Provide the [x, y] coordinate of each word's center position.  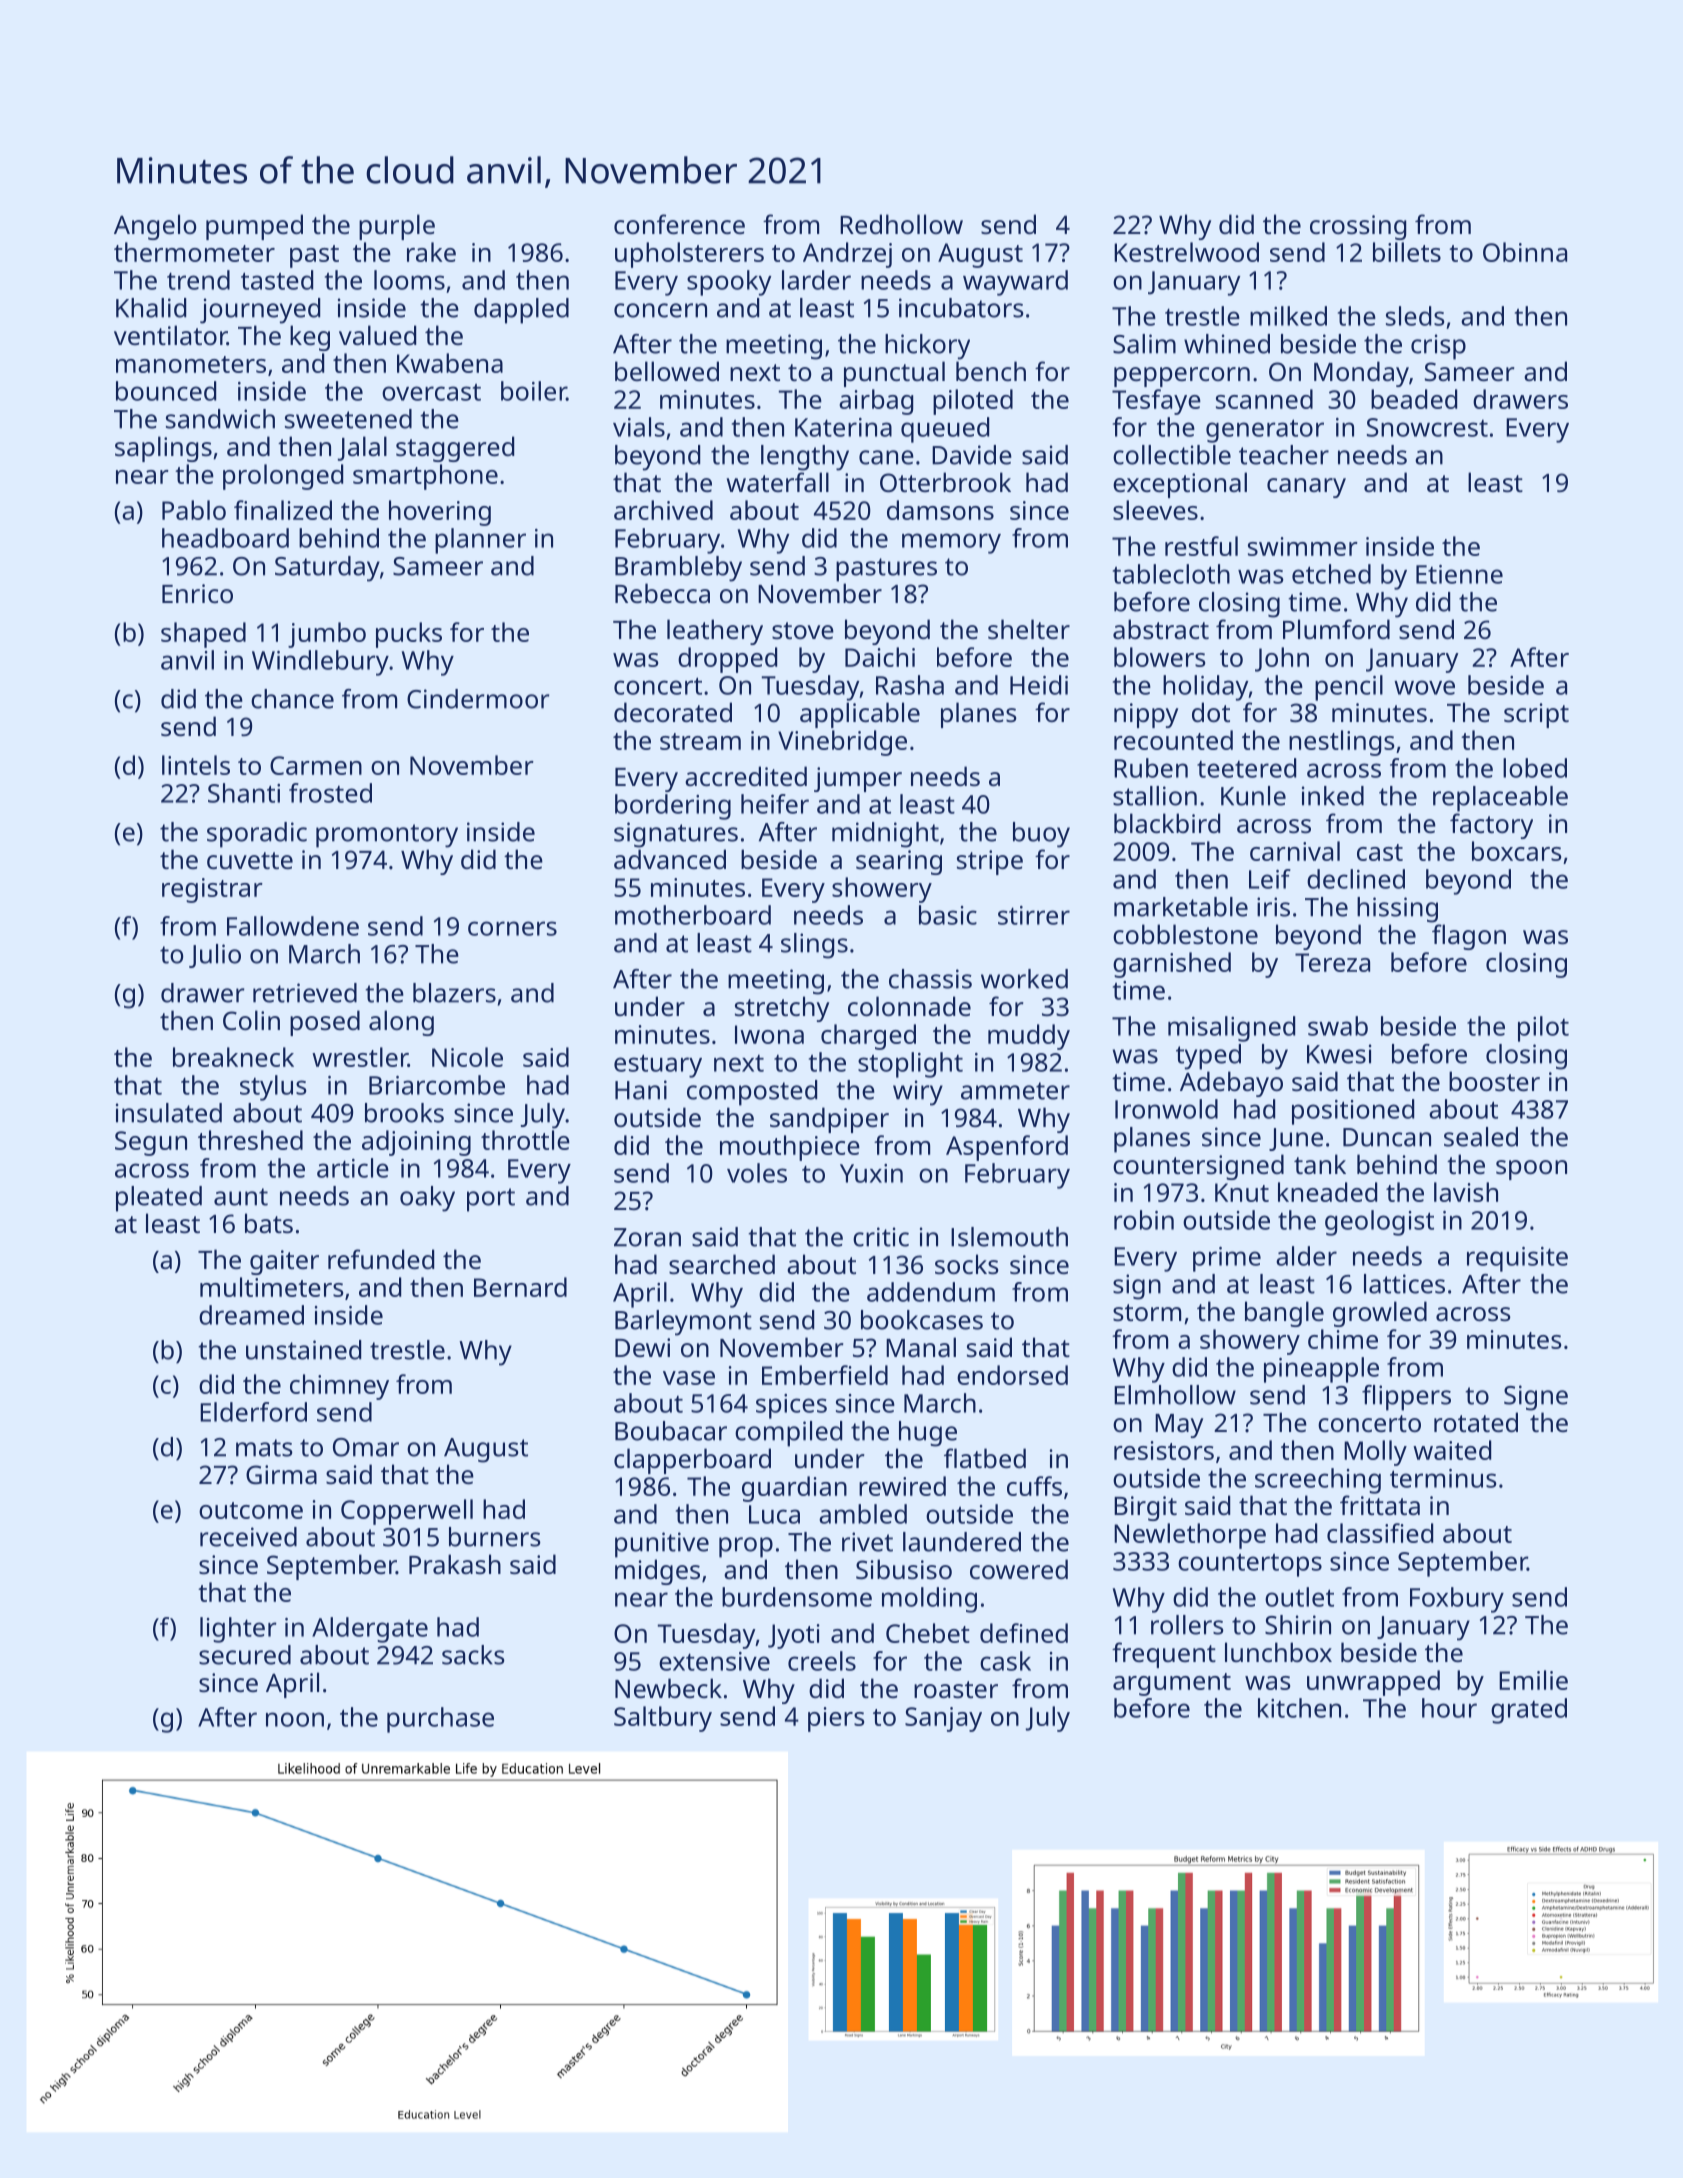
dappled [521, 311]
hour [1449, 1708]
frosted [330, 793]
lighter [238, 1630]
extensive [714, 1661]
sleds [1415, 316]
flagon [1469, 937]
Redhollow [901, 224]
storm [1147, 1312]
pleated [159, 1199]
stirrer [1034, 915]
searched [722, 1264]
